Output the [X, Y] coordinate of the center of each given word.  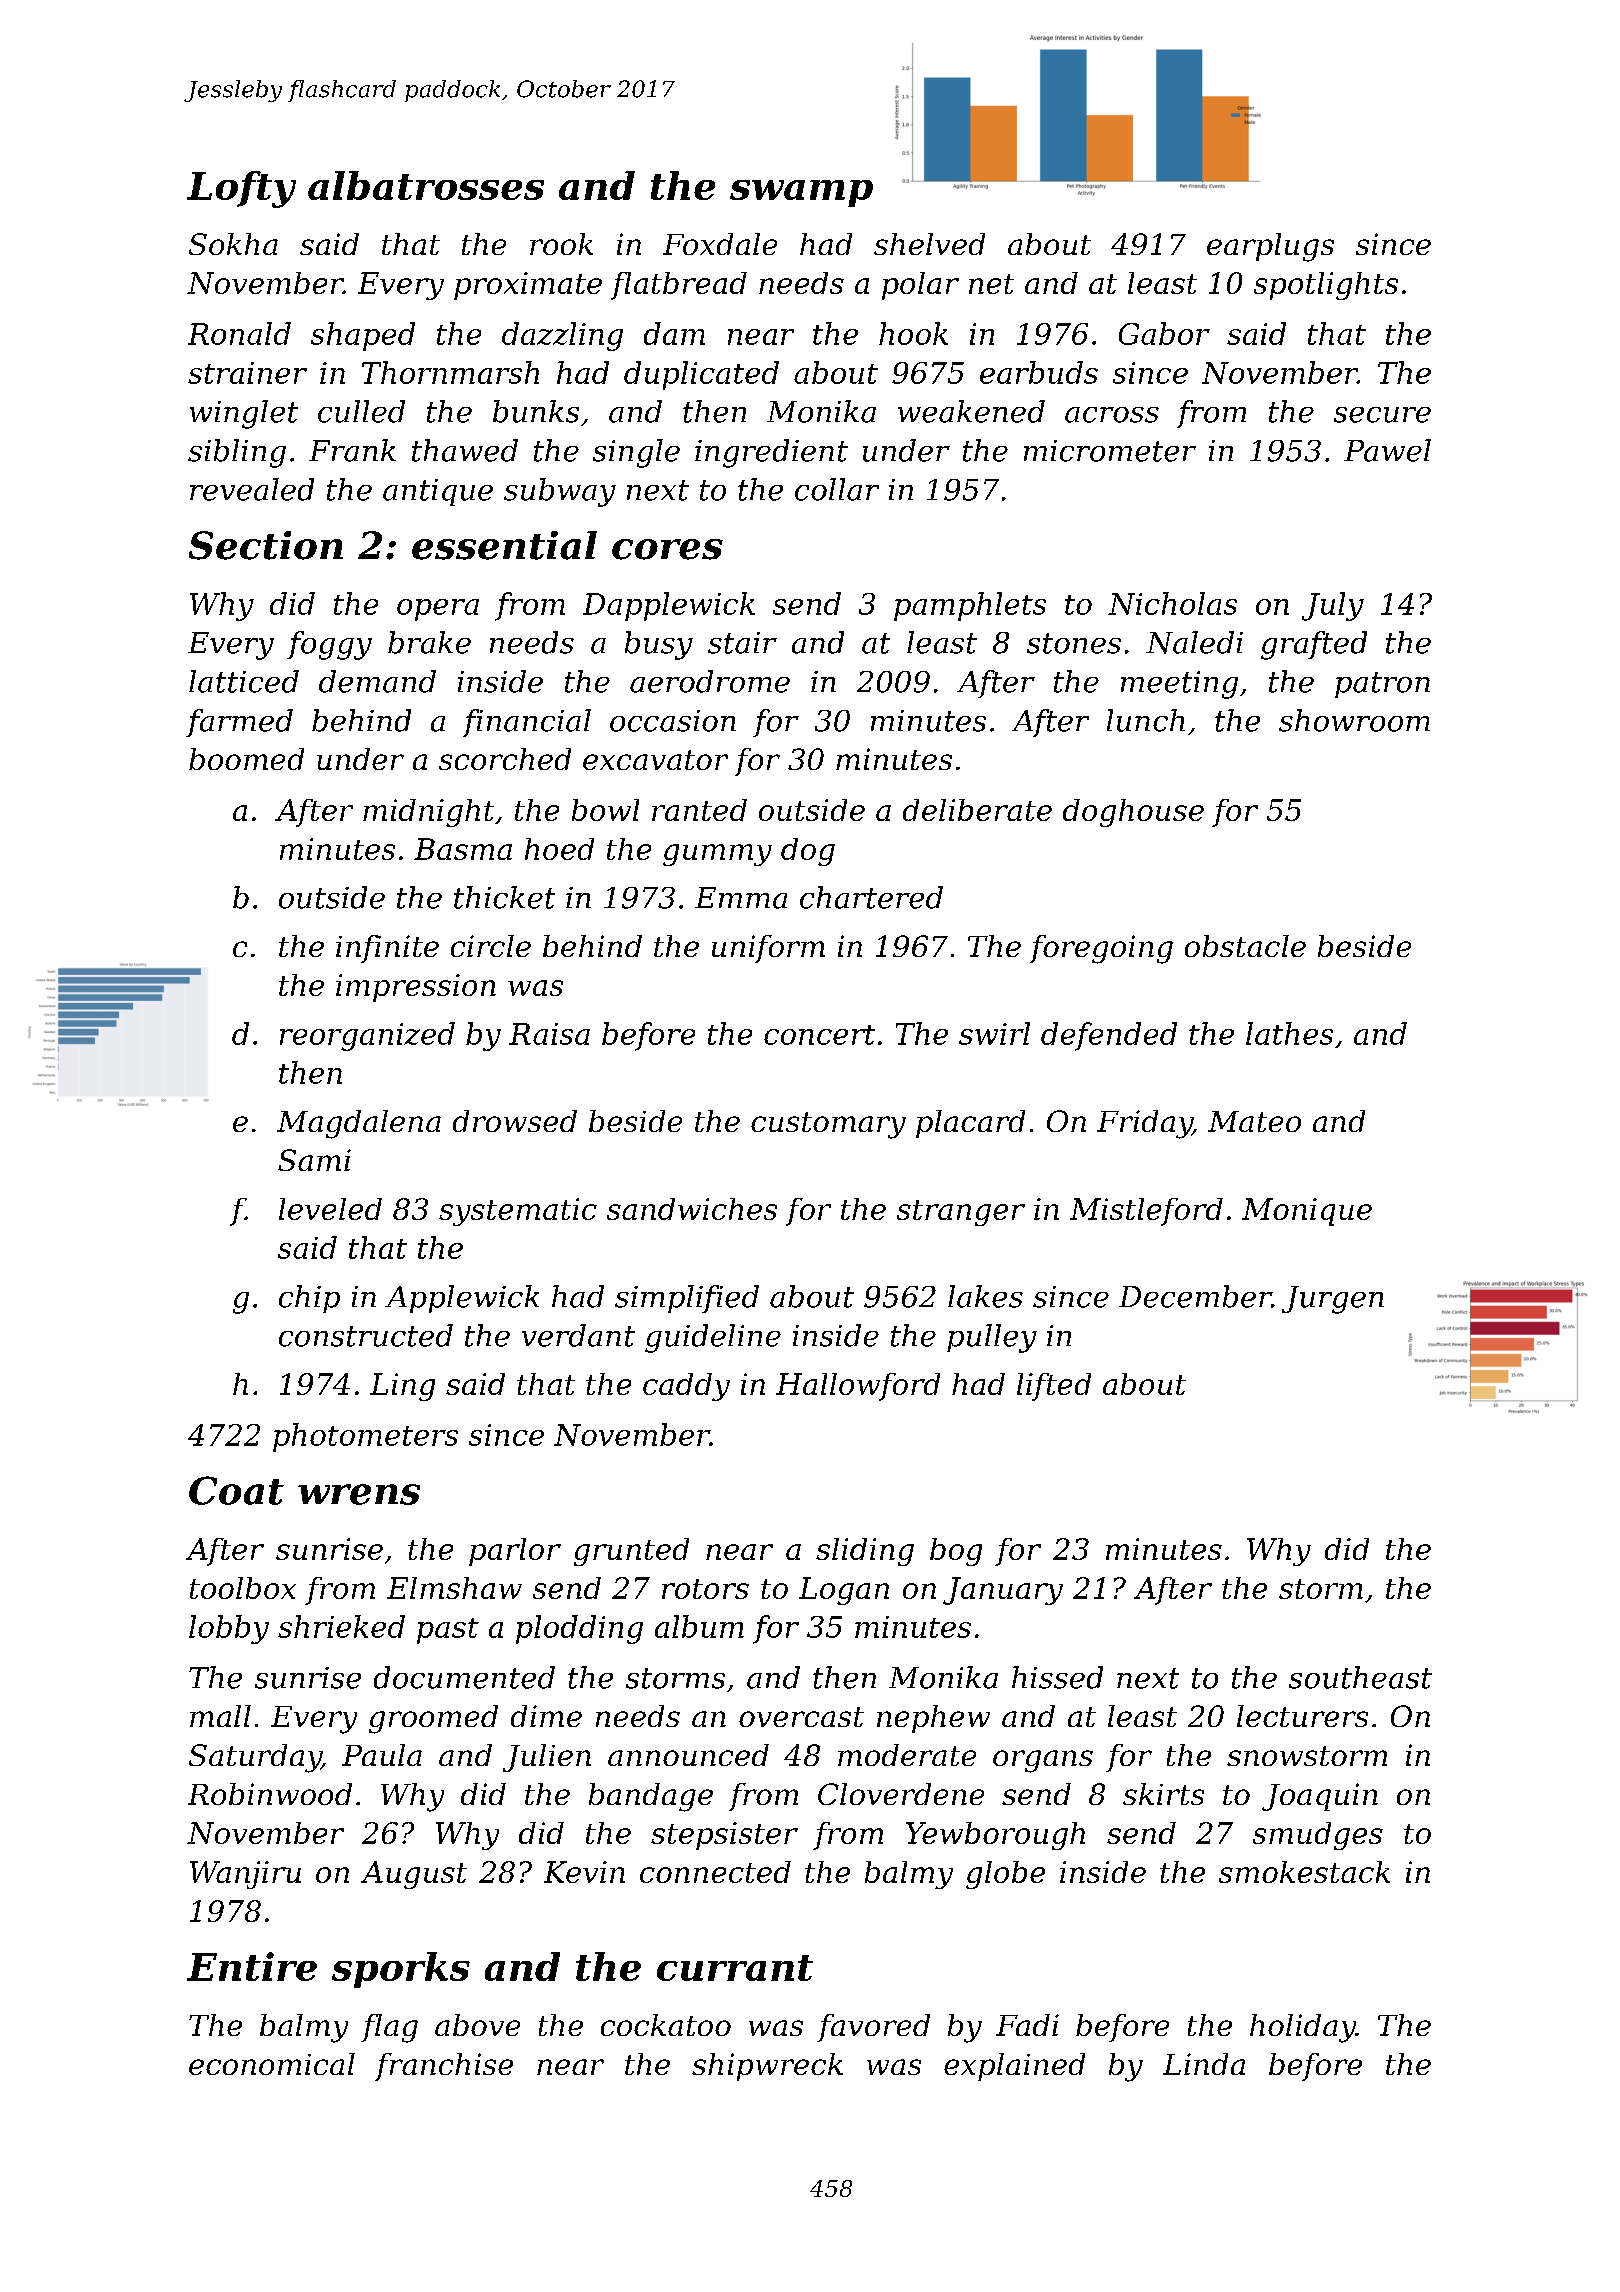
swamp [801, 193]
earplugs [1270, 247]
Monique [1307, 1212]
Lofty [241, 189]
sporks [401, 1970]
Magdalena [359, 1124]
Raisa [549, 1034]
